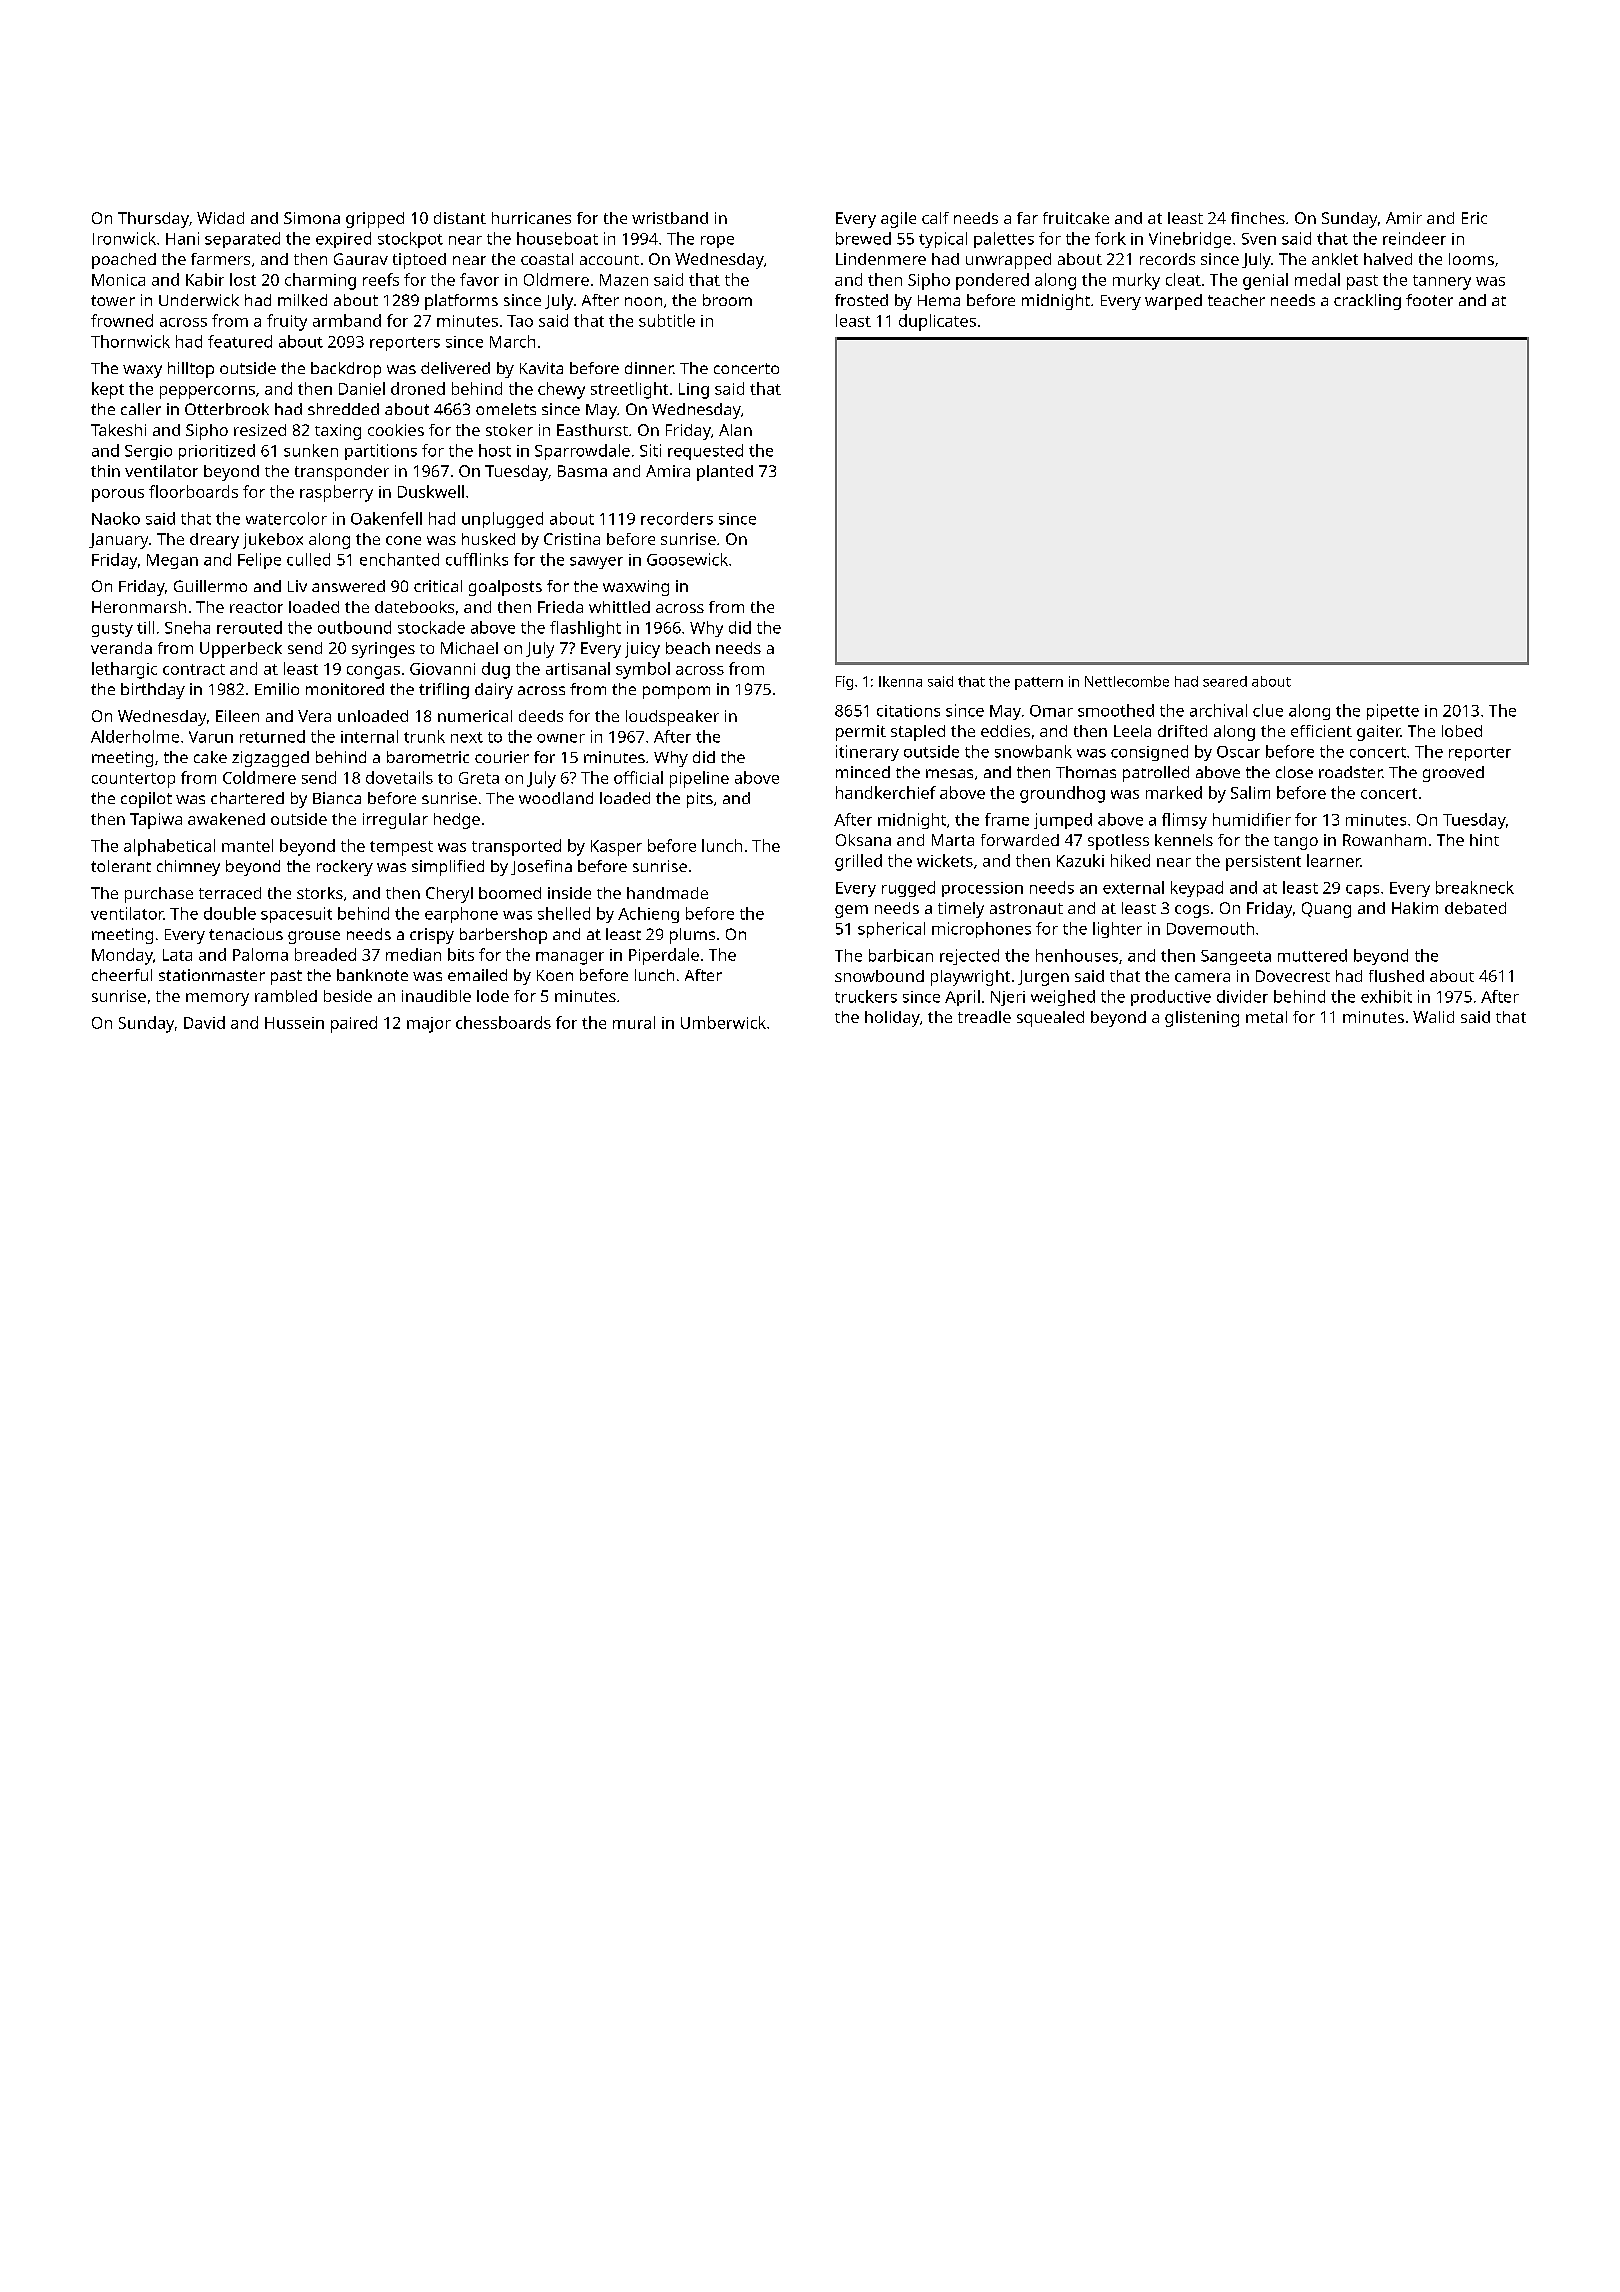 This screenshot has height=2292, width=1620. What do you see at coordinates (723, 1022) in the screenshot?
I see `Umberwick` at bounding box center [723, 1022].
